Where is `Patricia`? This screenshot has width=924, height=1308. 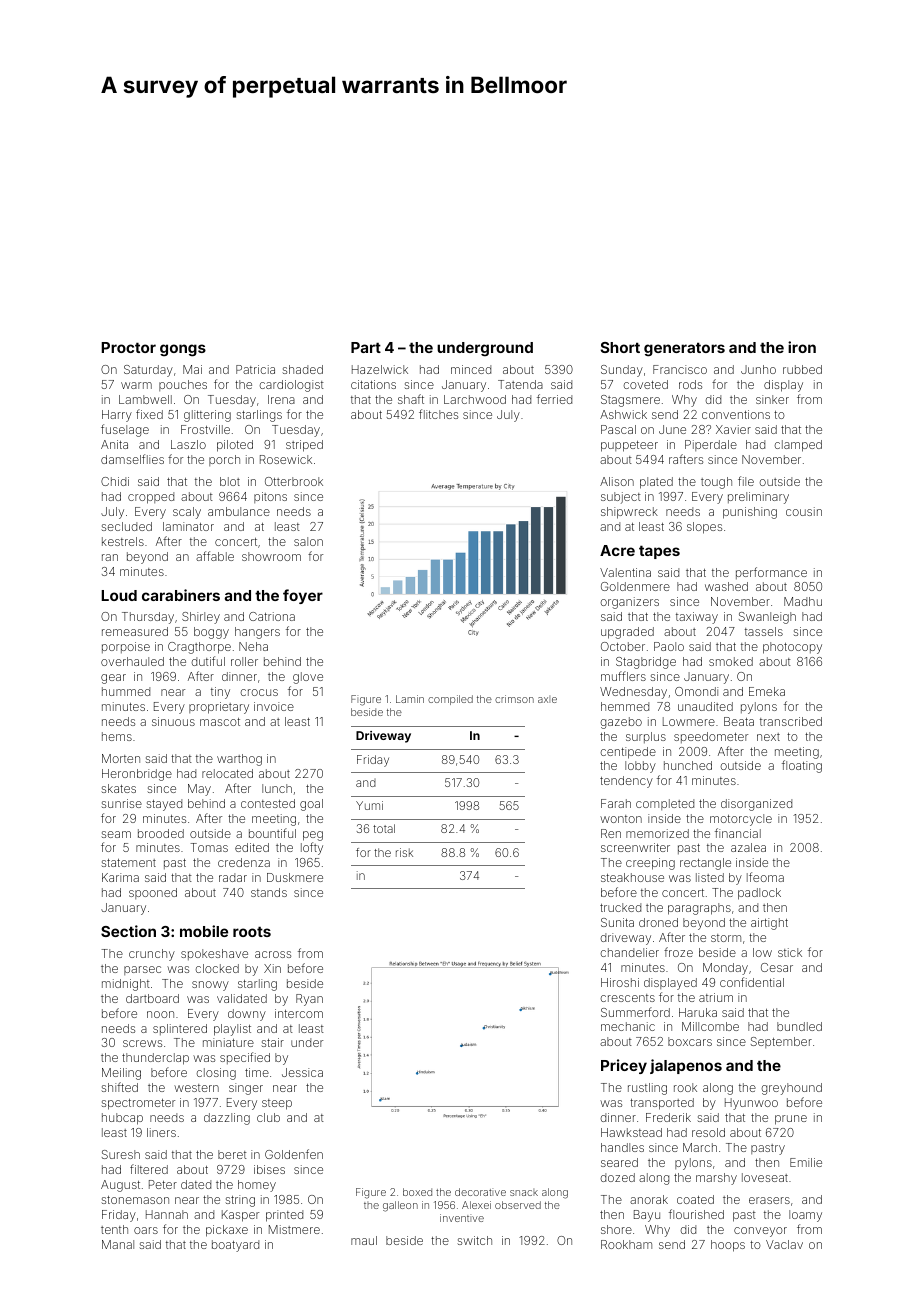 Patricia is located at coordinates (255, 369).
